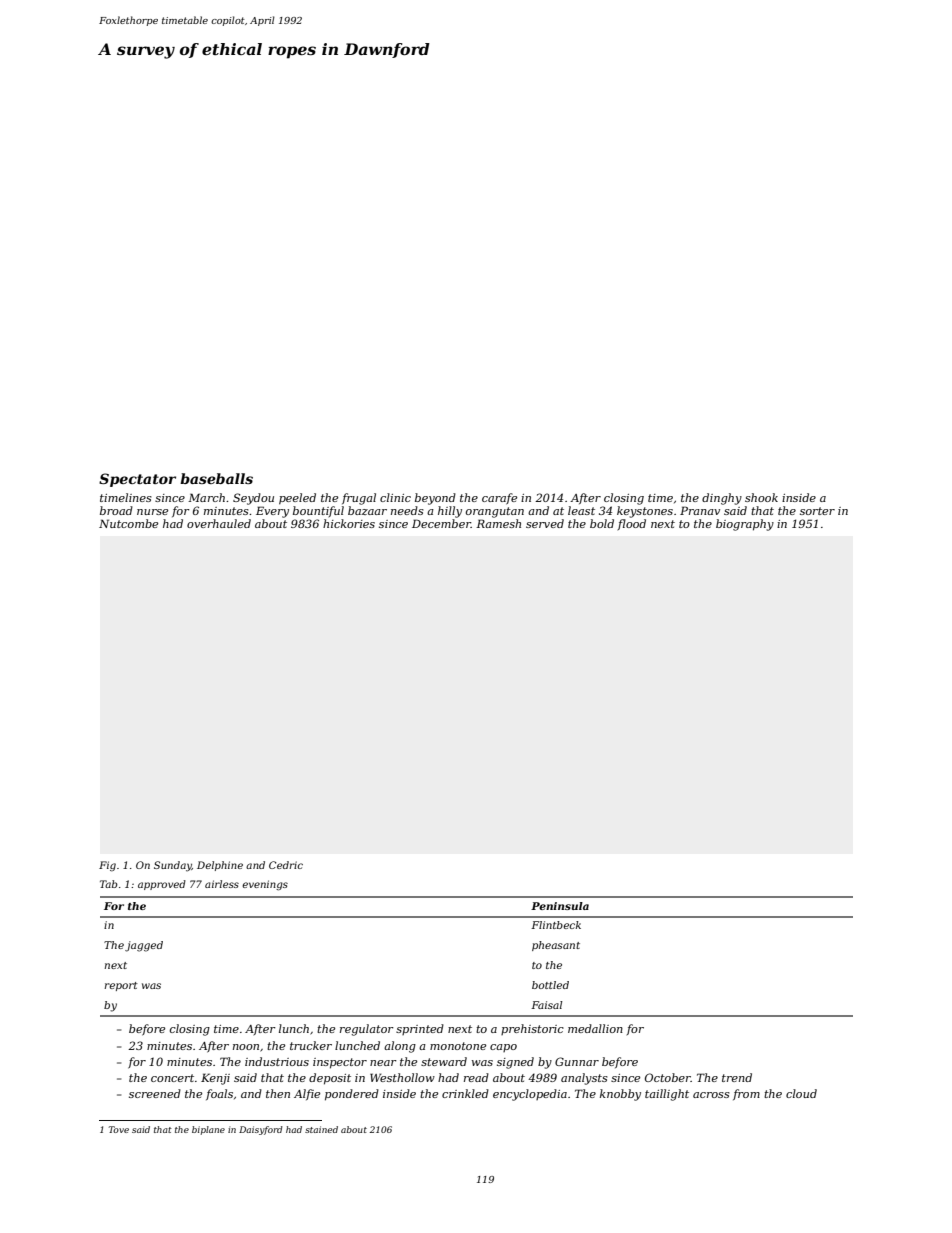 This image has width=952, height=1233. What do you see at coordinates (208, 1130) in the image?
I see `biplane` at bounding box center [208, 1130].
